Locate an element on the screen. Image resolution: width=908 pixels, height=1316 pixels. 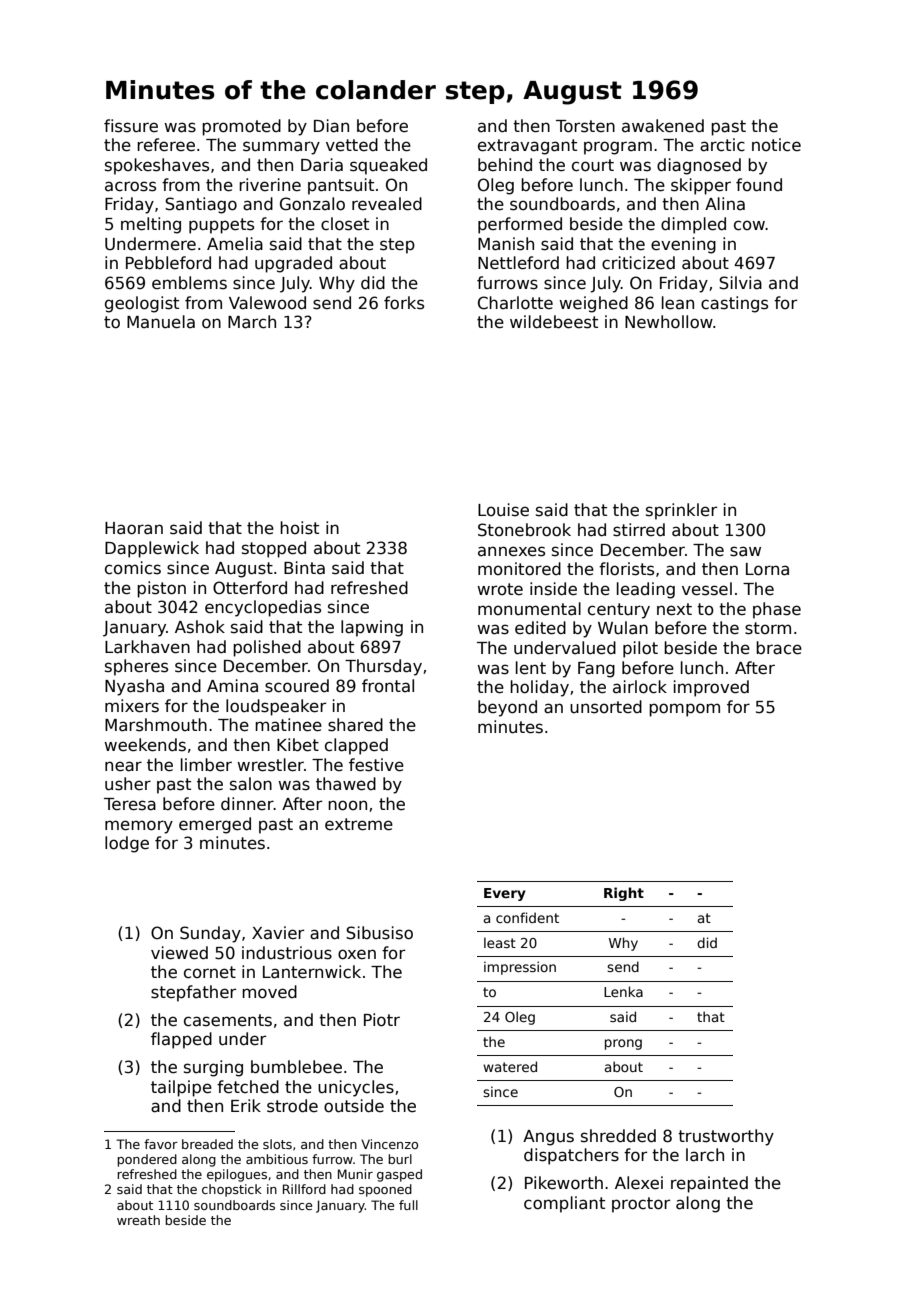
Right is located at coordinates (624, 894).
